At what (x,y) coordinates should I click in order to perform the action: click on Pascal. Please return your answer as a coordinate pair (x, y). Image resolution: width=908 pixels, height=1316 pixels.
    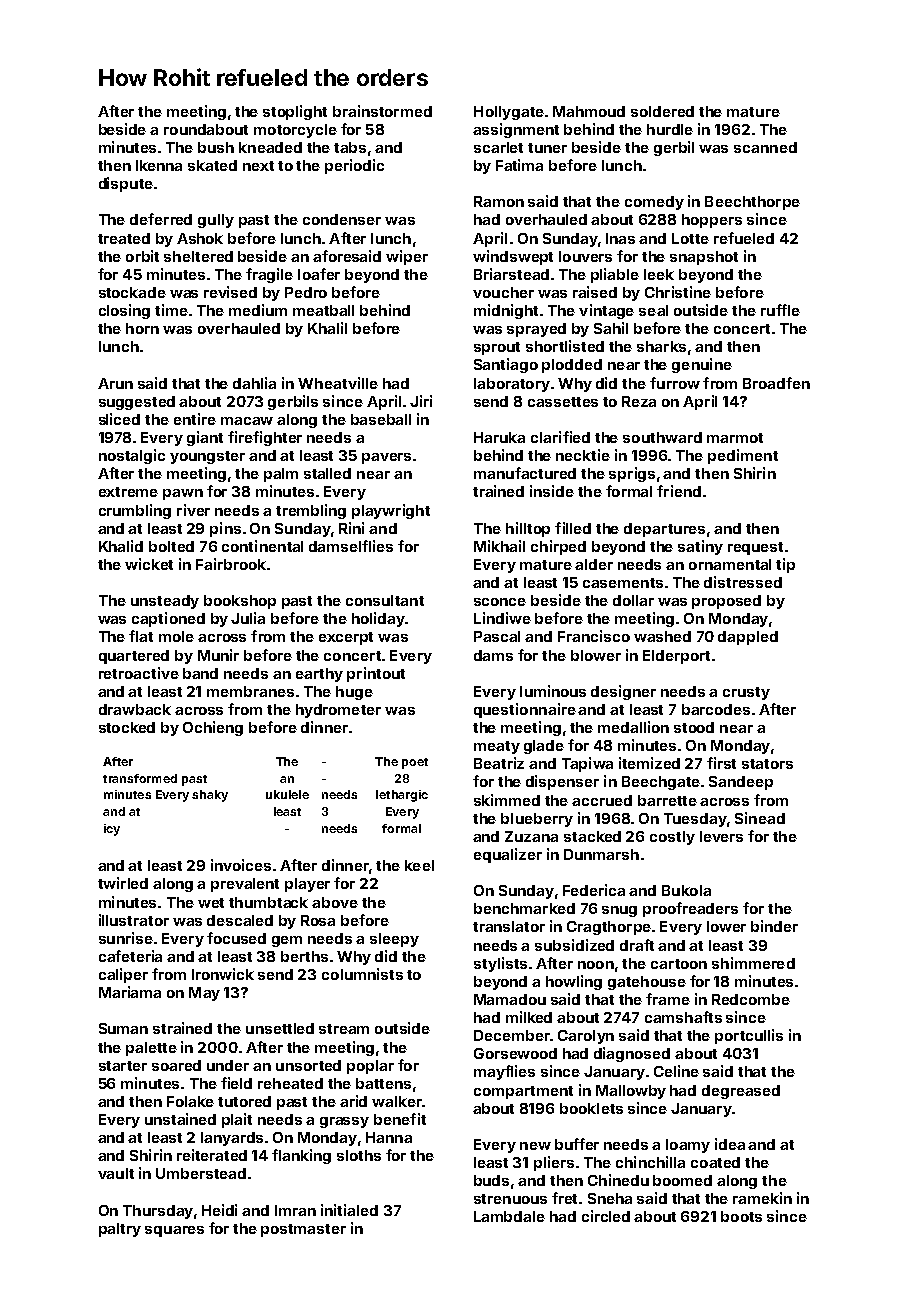
    Looking at the image, I should click on (497, 636).
